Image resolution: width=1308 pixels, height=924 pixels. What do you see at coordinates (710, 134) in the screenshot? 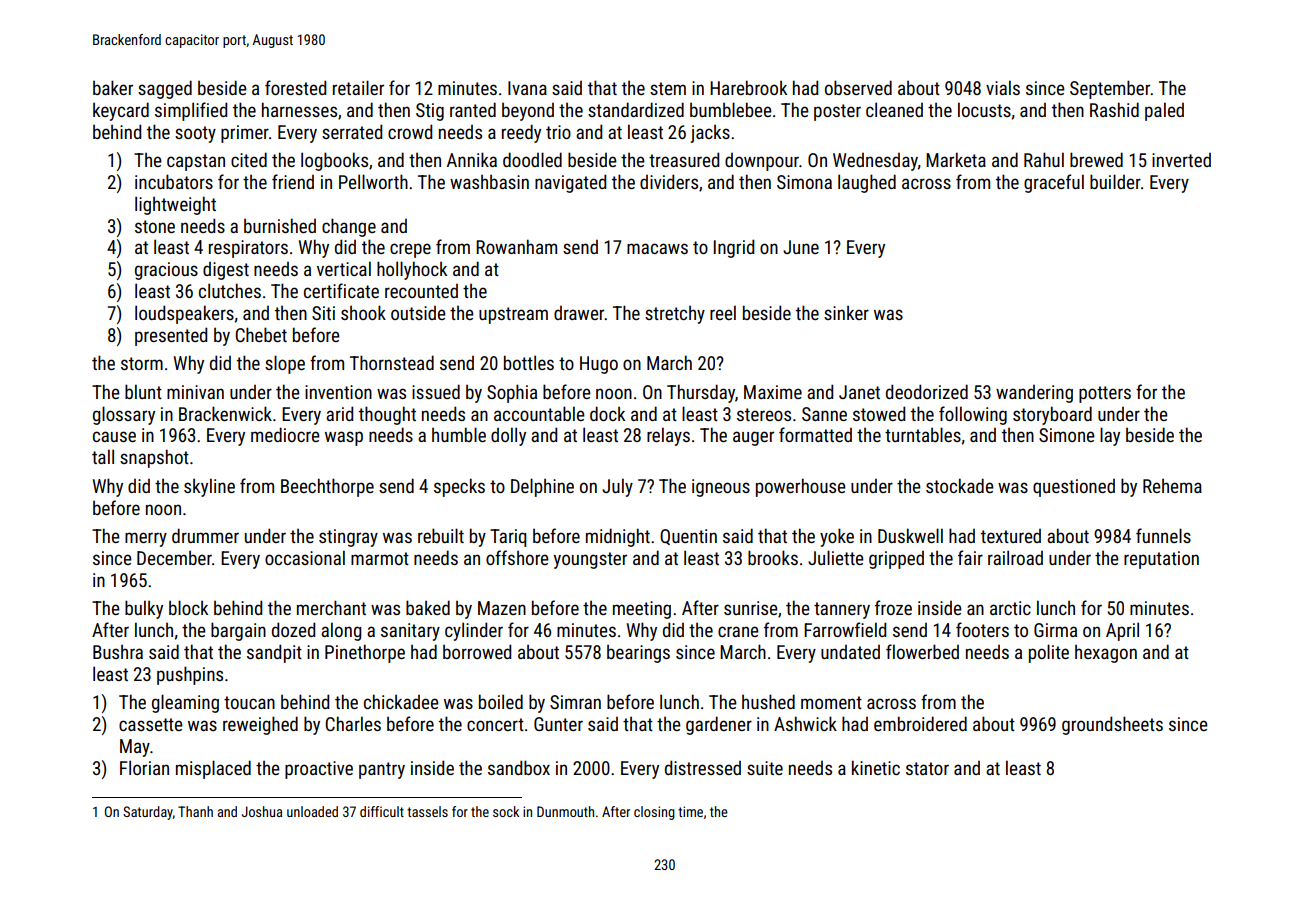
I see `jacks` at bounding box center [710, 134].
